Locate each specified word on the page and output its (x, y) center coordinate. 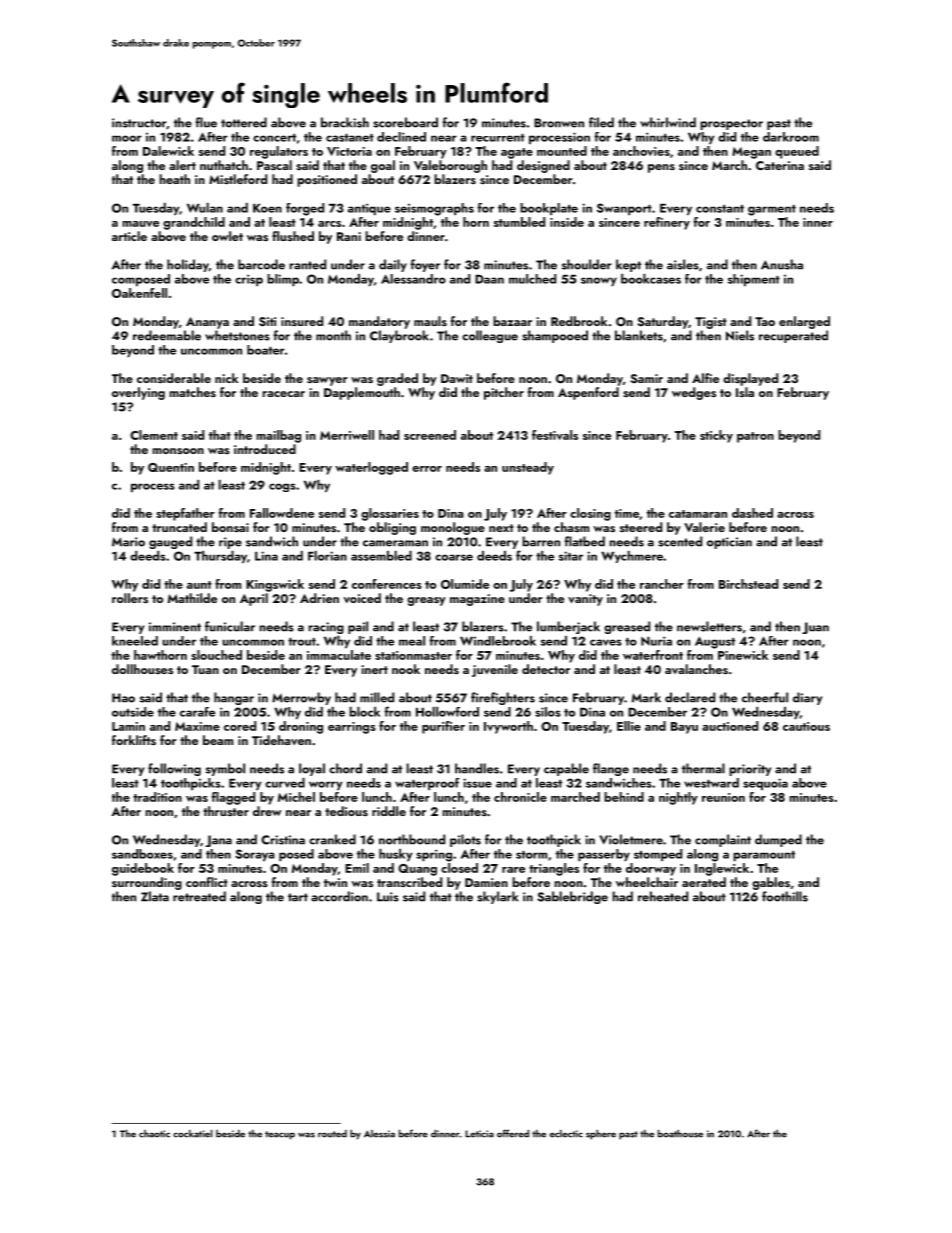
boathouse (680, 1134)
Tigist (711, 323)
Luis (388, 897)
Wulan (205, 208)
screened (430, 435)
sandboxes (142, 854)
